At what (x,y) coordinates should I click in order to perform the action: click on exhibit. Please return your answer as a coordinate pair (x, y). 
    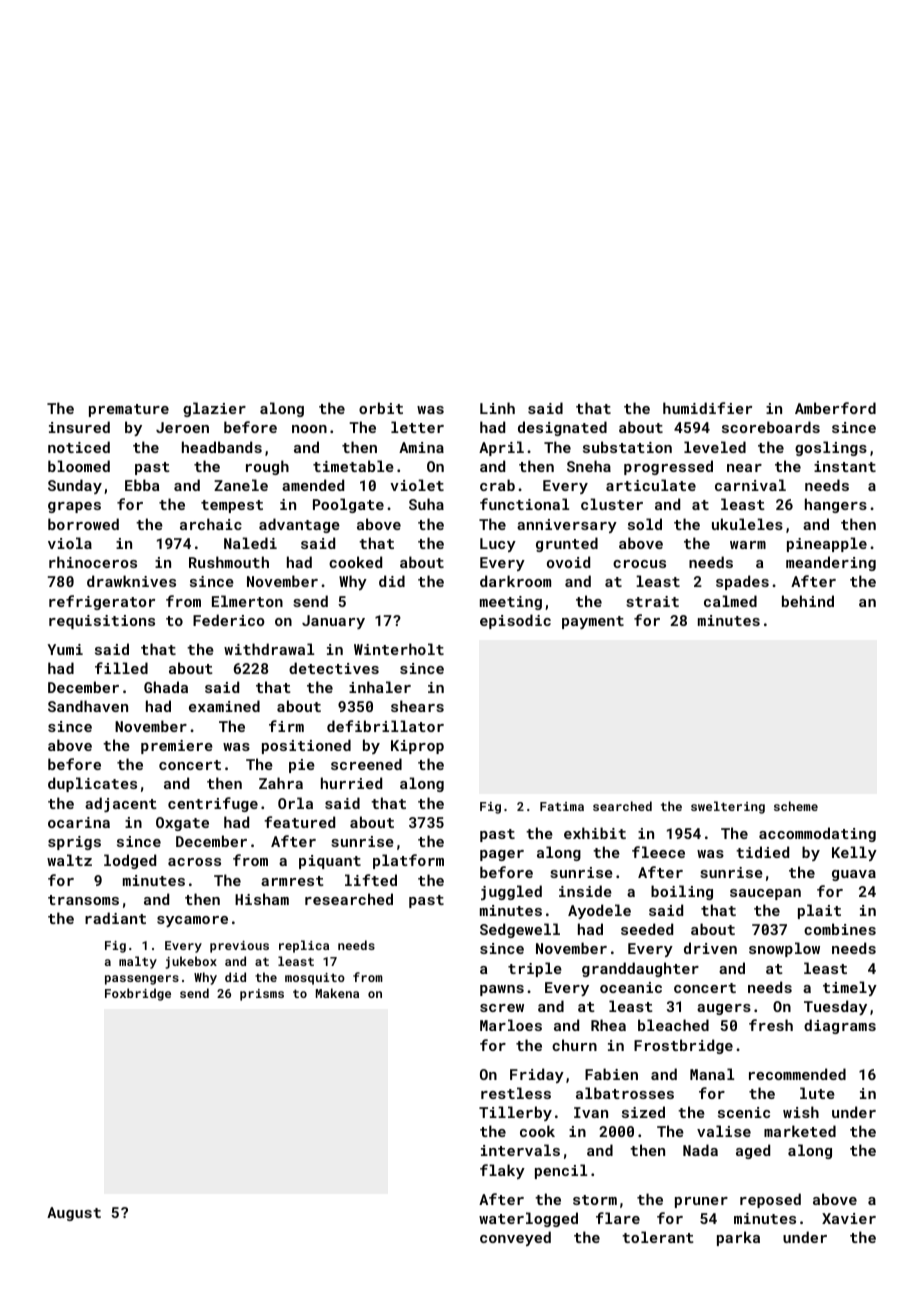
    Looking at the image, I should click on (595, 833).
